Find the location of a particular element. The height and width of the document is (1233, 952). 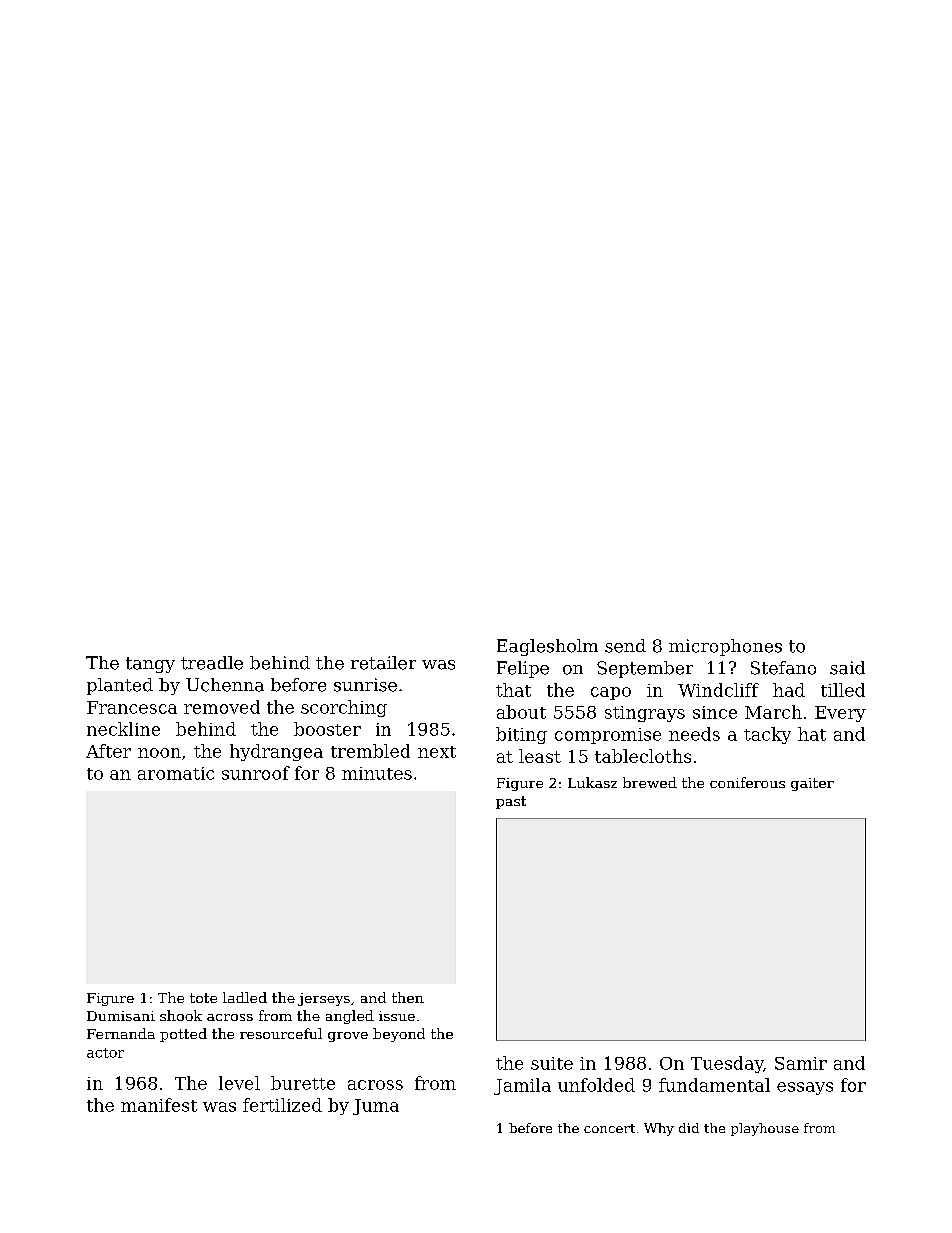

planted is located at coordinates (120, 686).
